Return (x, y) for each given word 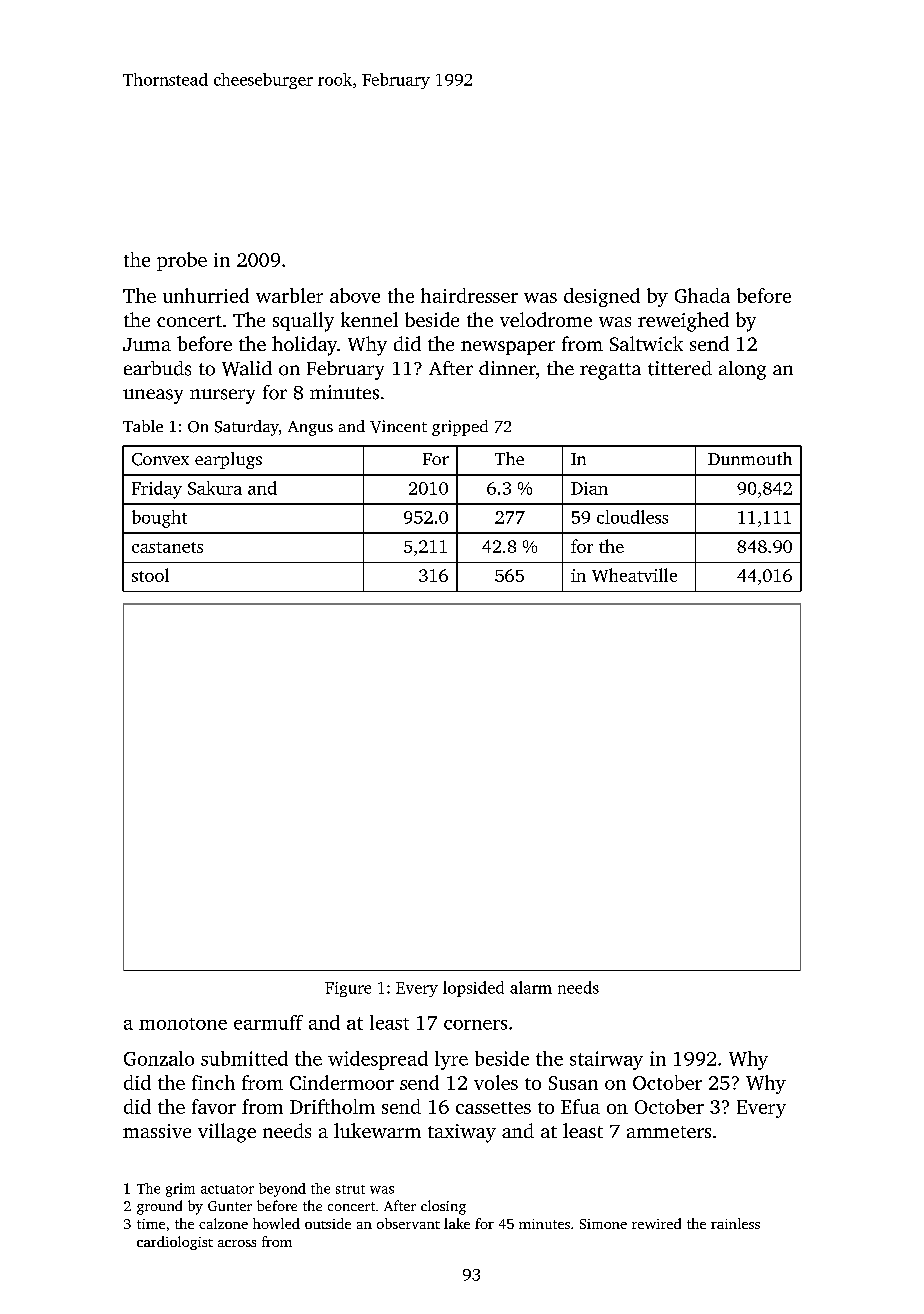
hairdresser (469, 295)
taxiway (462, 1133)
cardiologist (175, 1243)
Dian (589, 488)
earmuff (268, 1022)
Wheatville (634, 575)
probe (182, 261)
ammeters (669, 1132)
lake (457, 1223)
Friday (157, 490)
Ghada (702, 295)
